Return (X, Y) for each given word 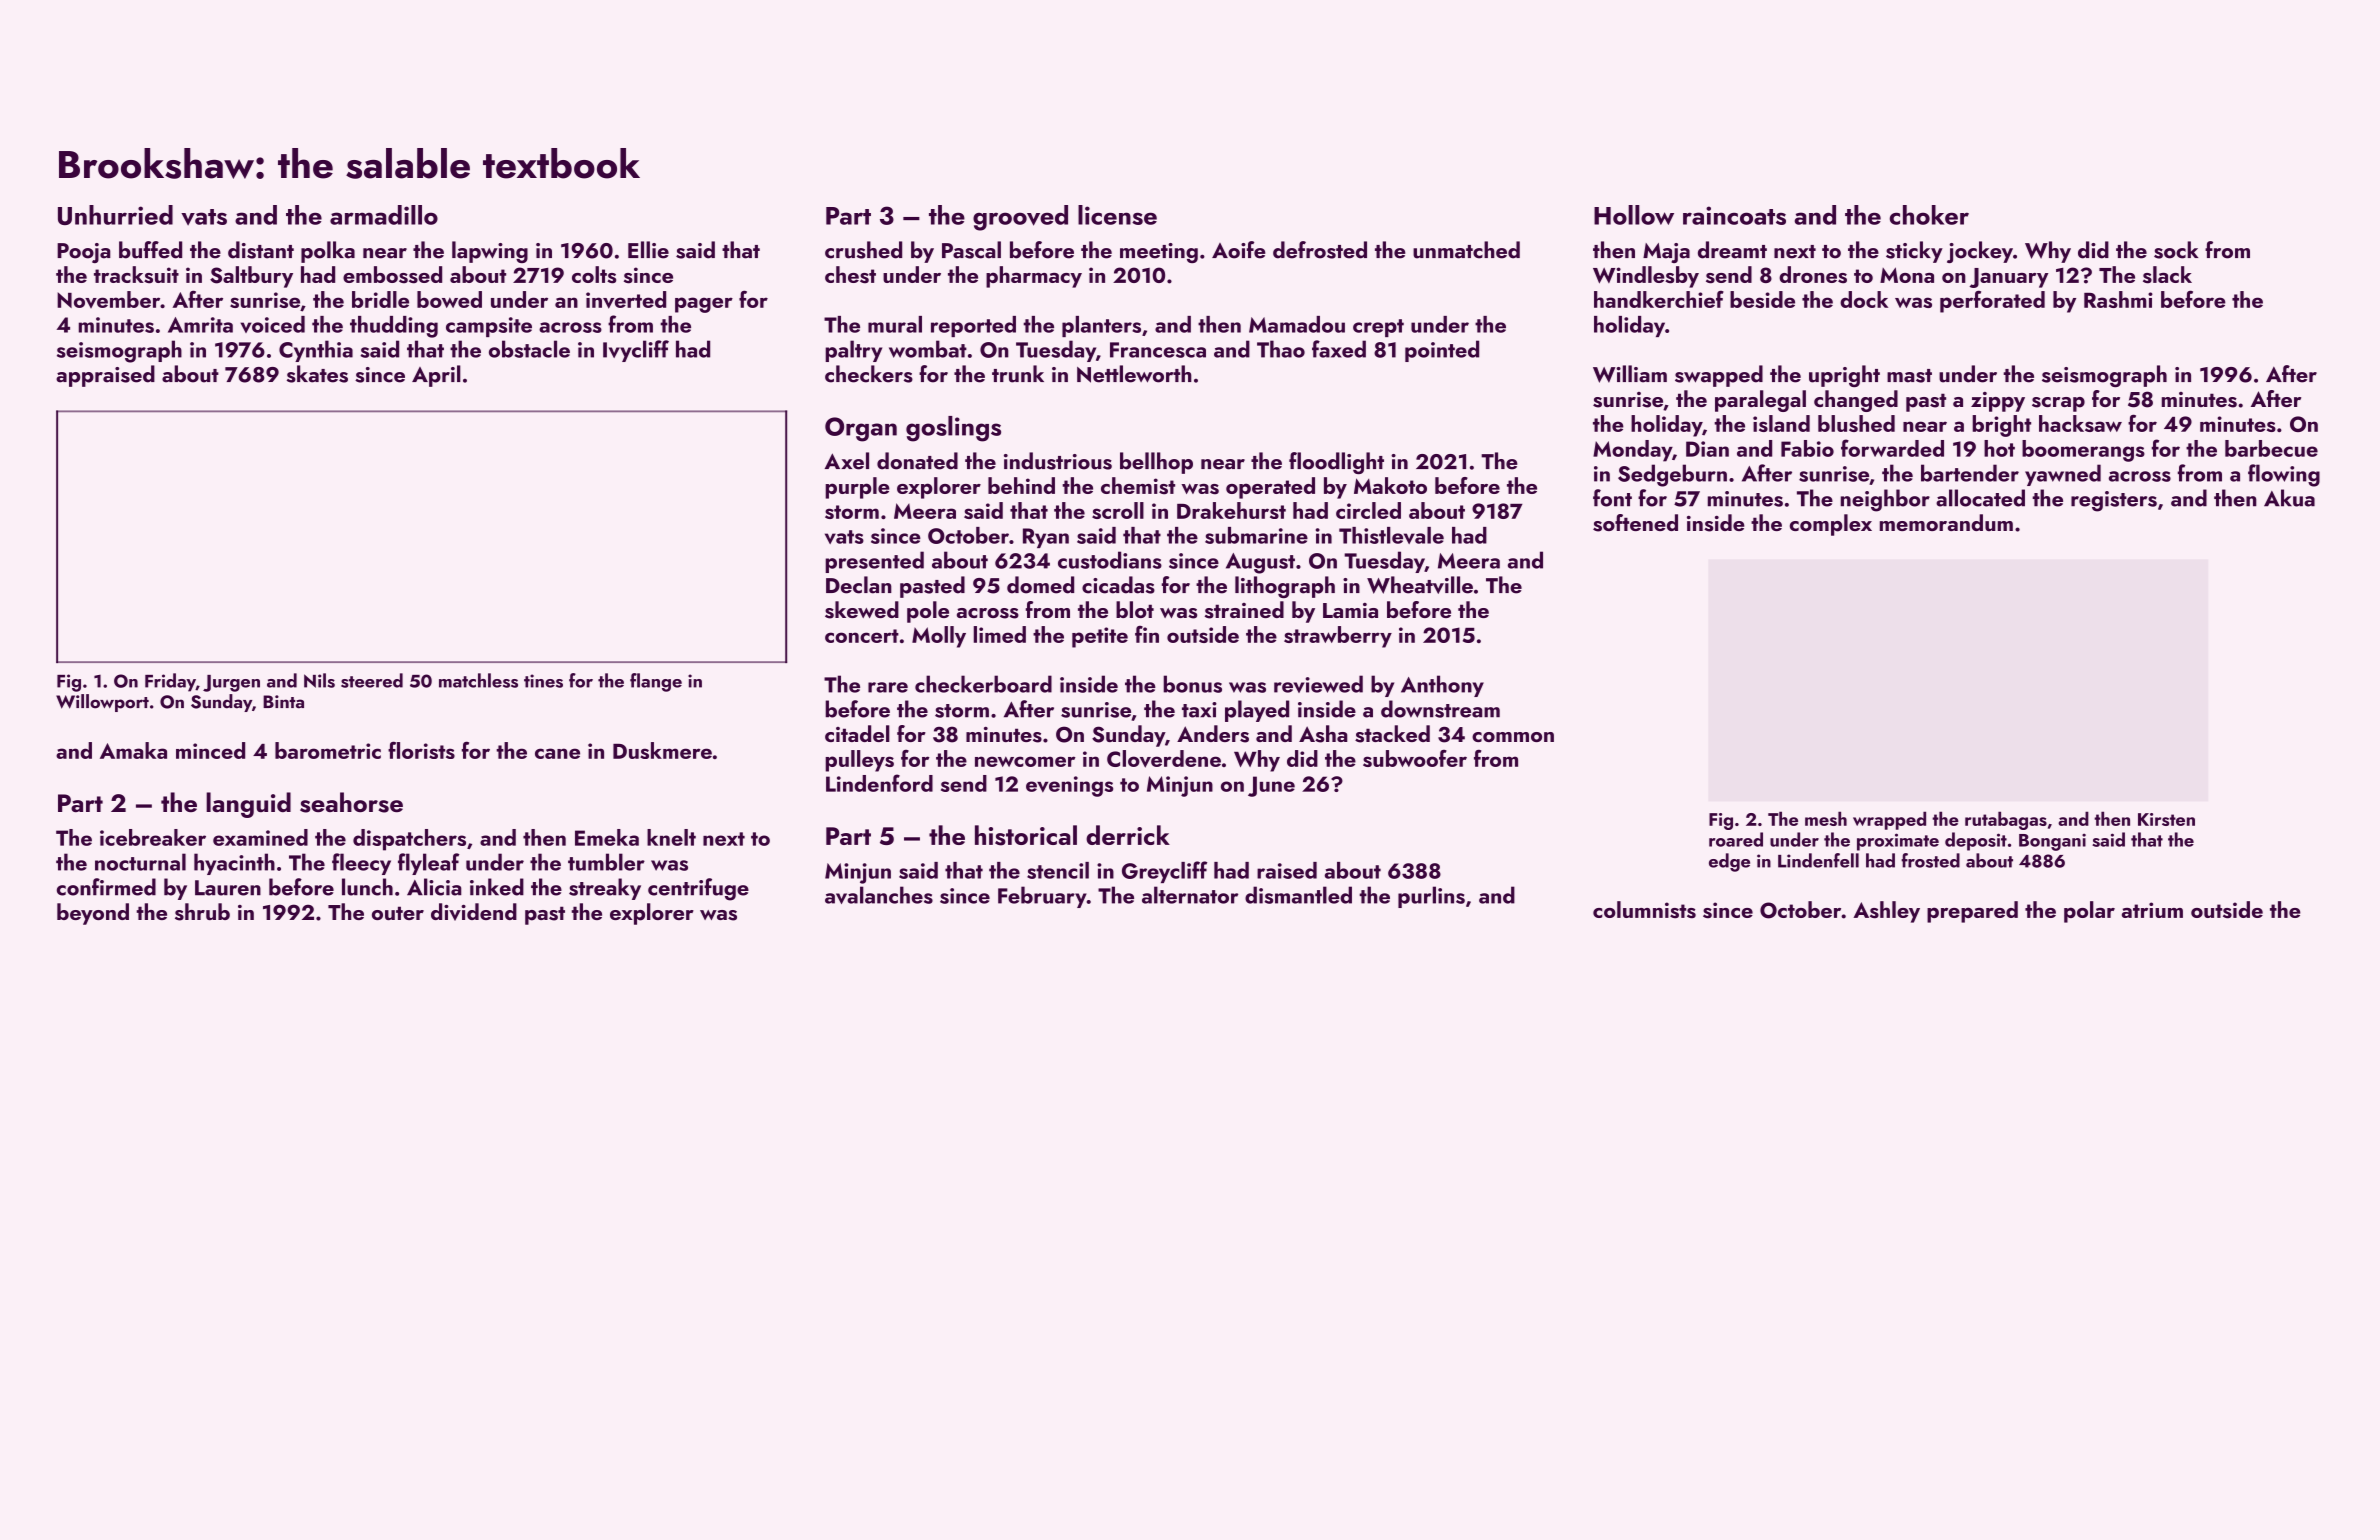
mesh (1826, 818)
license (1117, 215)
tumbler (606, 862)
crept (1378, 328)
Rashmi (2118, 299)
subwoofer (1415, 758)
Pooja (84, 253)
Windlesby (1646, 277)
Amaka (133, 750)
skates (317, 374)
